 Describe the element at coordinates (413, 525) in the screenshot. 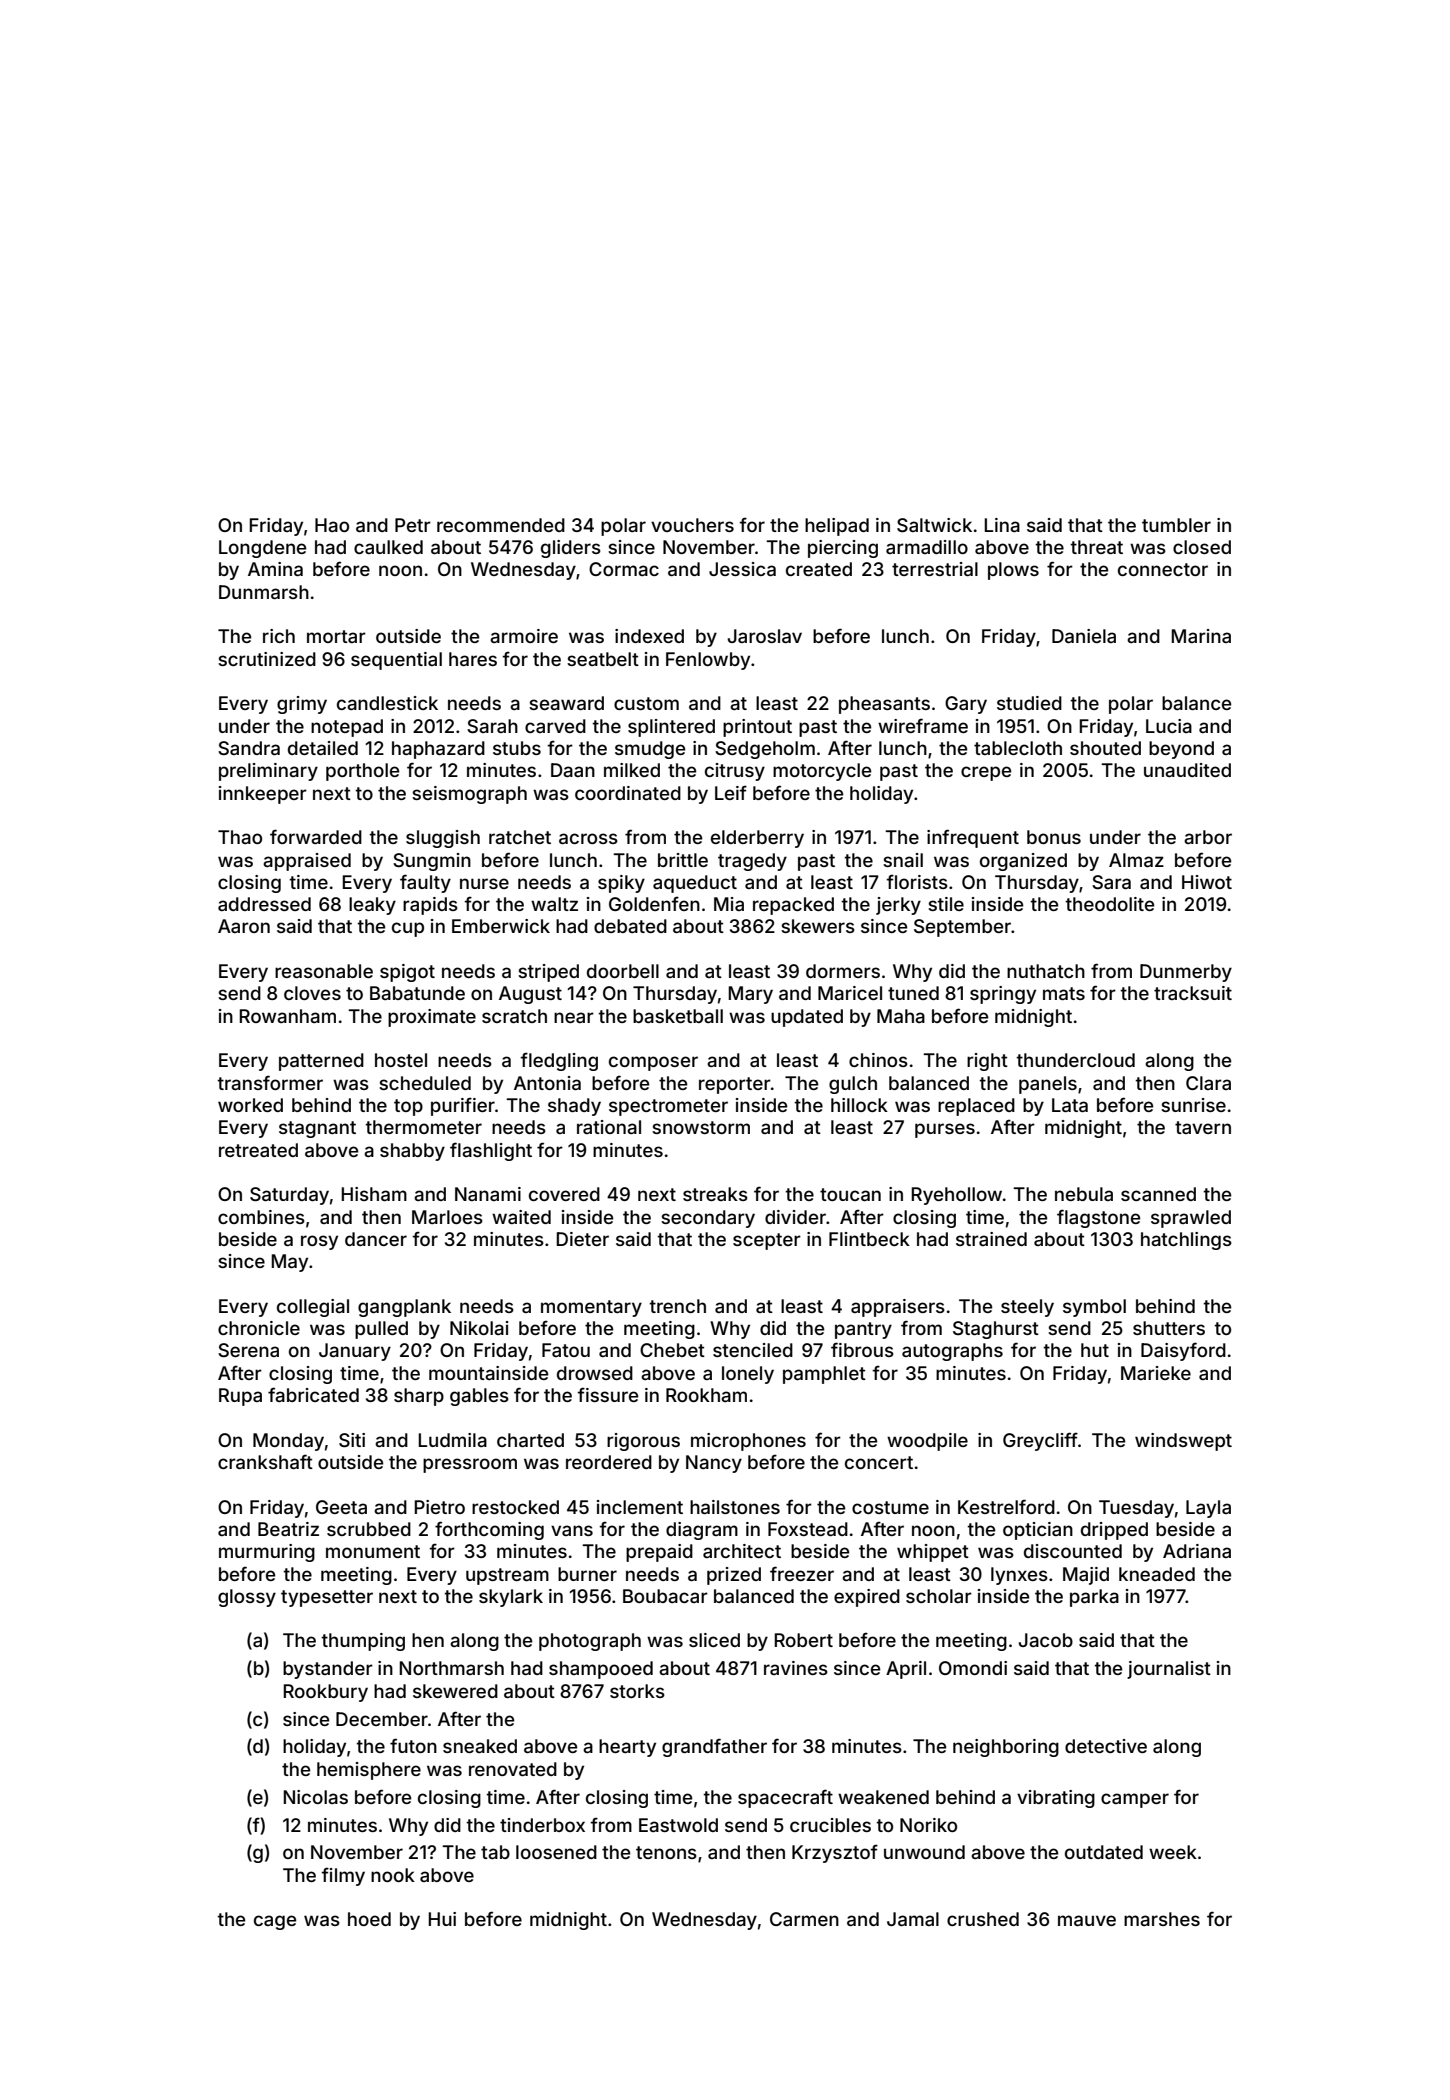

I see `Petr` at that location.
